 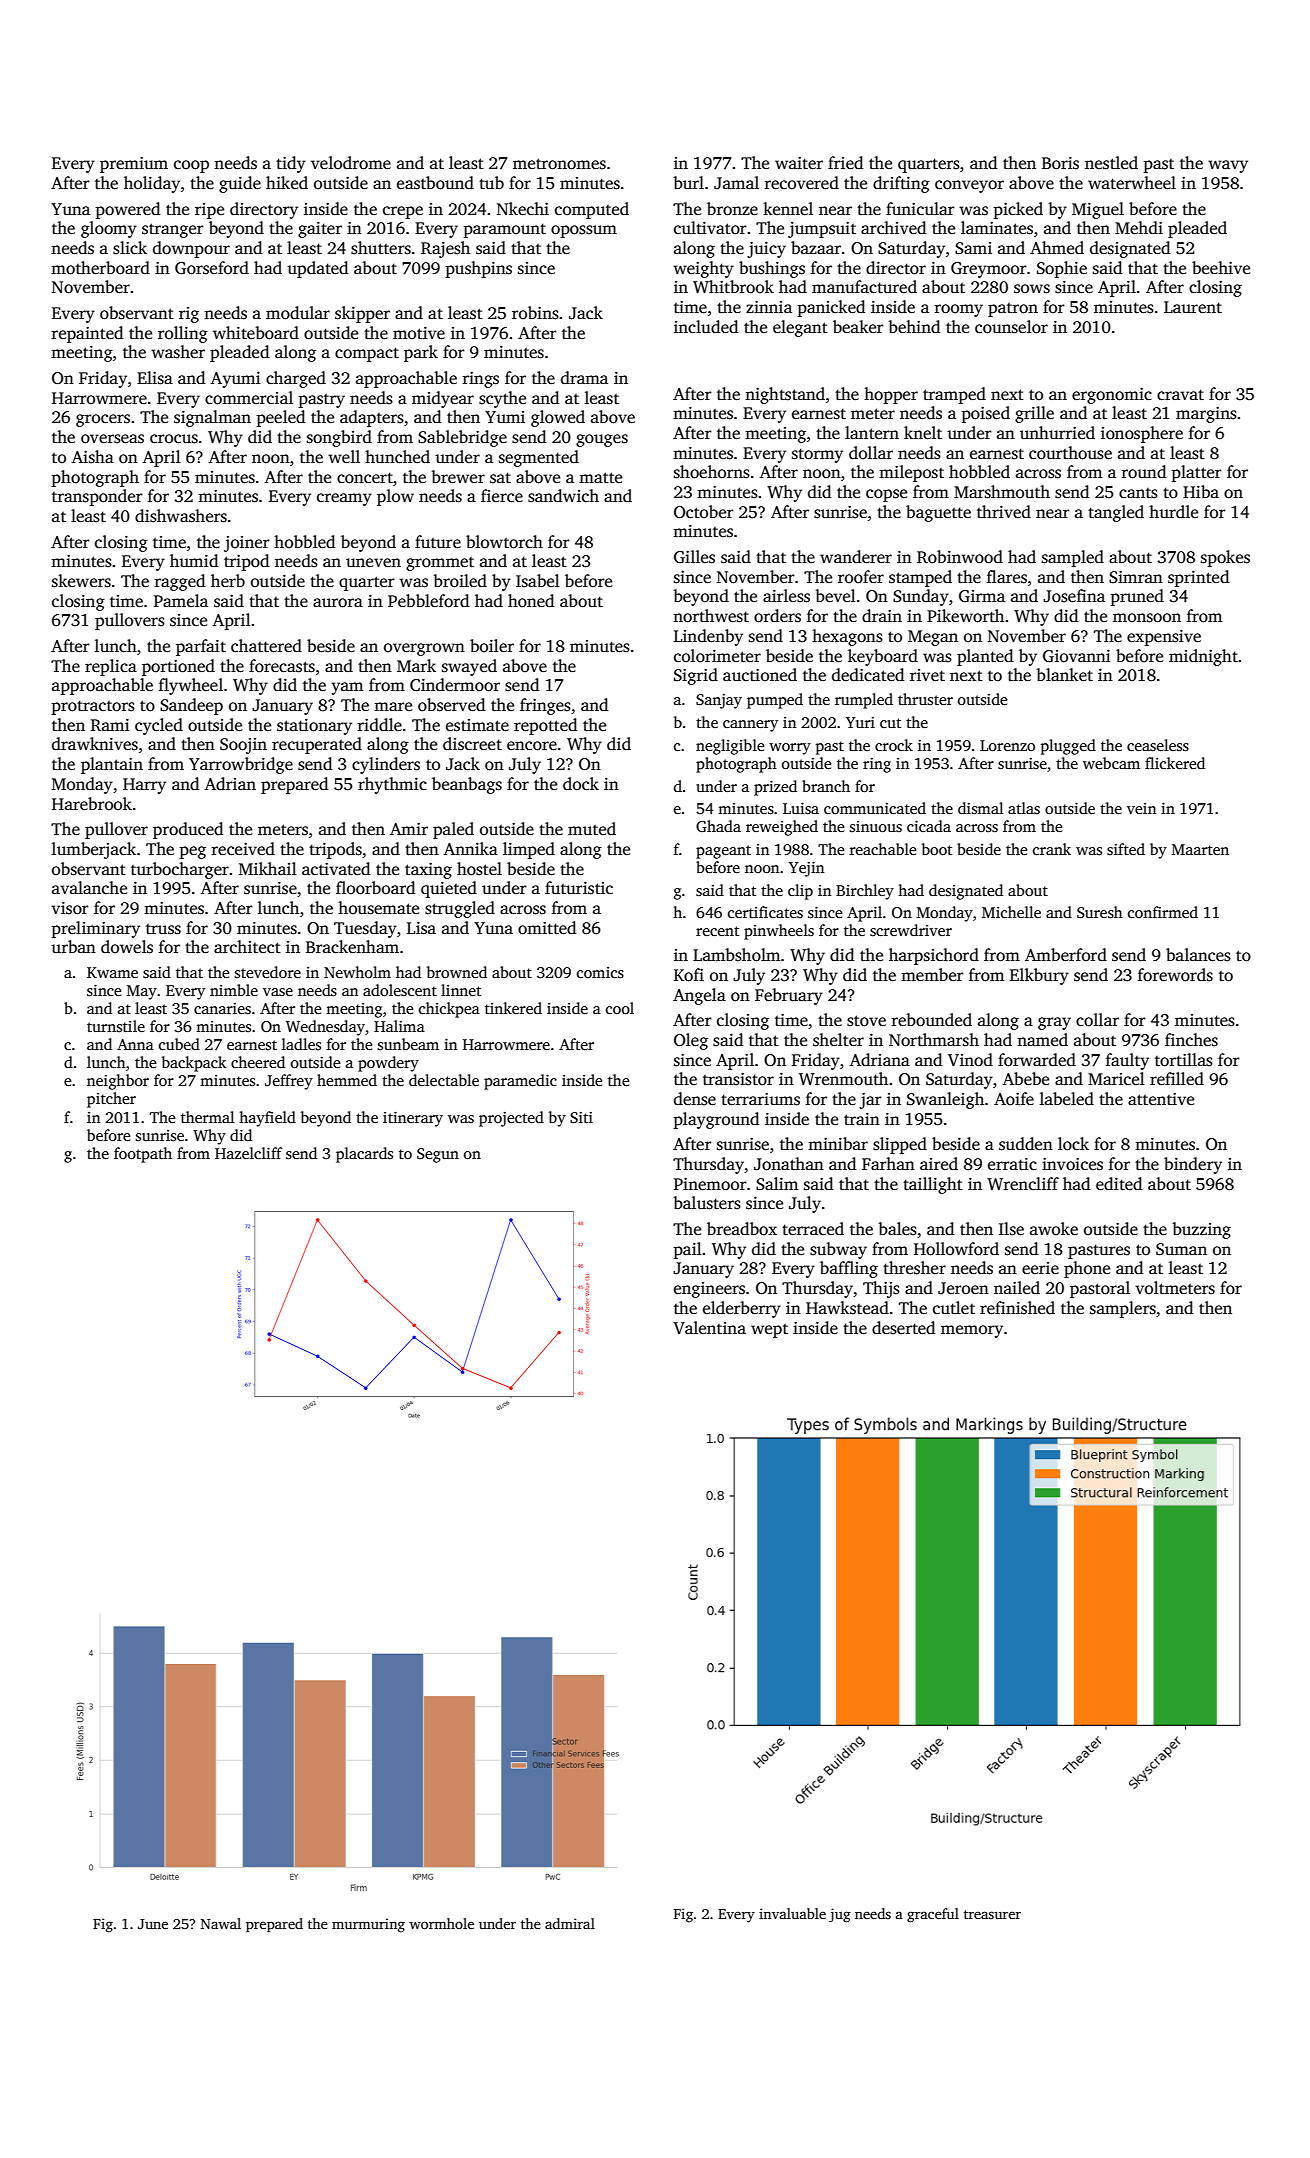 What do you see at coordinates (709, 1327) in the page?
I see `Valentina` at bounding box center [709, 1327].
